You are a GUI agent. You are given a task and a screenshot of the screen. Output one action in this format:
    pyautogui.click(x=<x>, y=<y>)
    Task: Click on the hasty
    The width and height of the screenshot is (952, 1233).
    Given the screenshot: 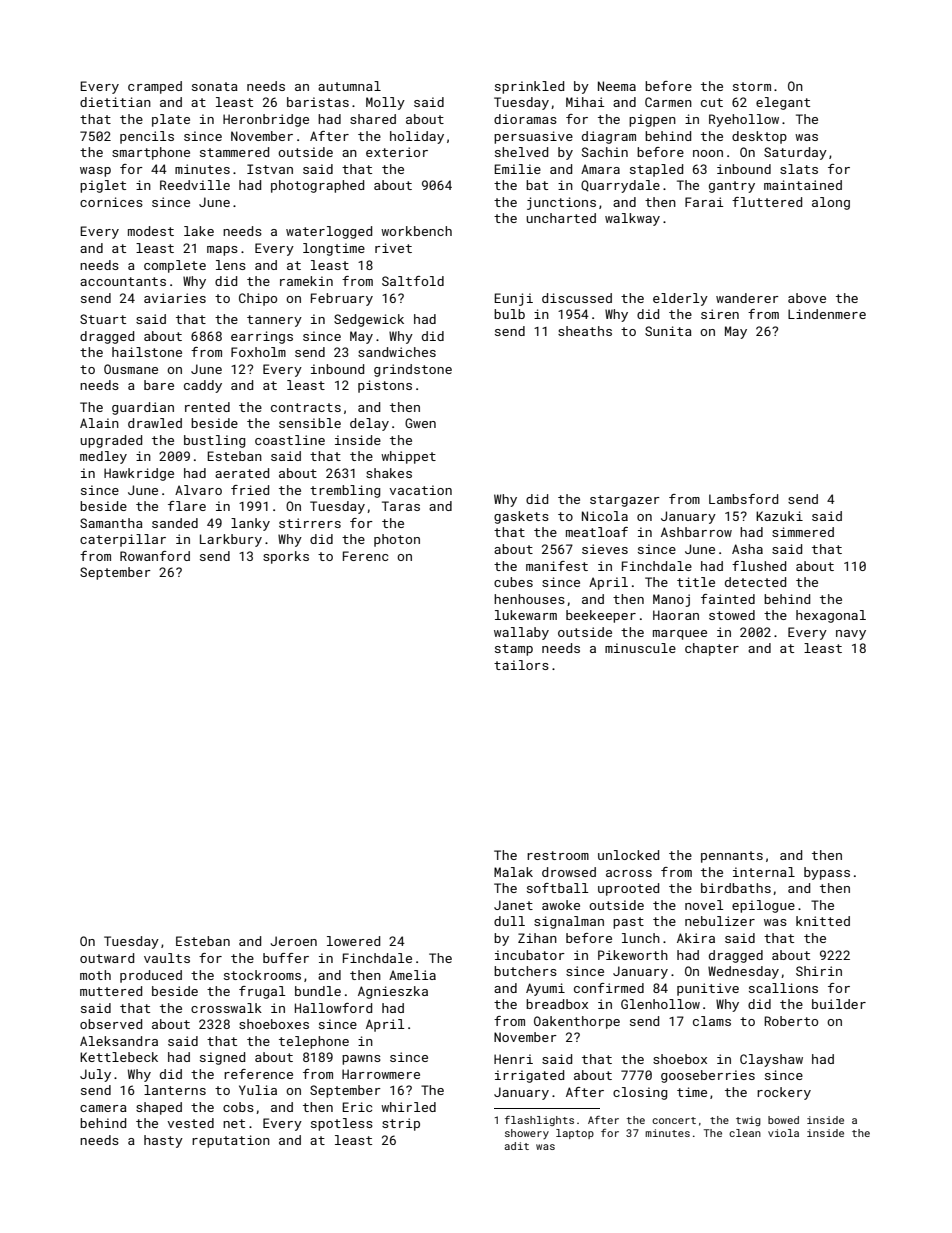 What is the action you would take?
    pyautogui.click(x=163, y=1141)
